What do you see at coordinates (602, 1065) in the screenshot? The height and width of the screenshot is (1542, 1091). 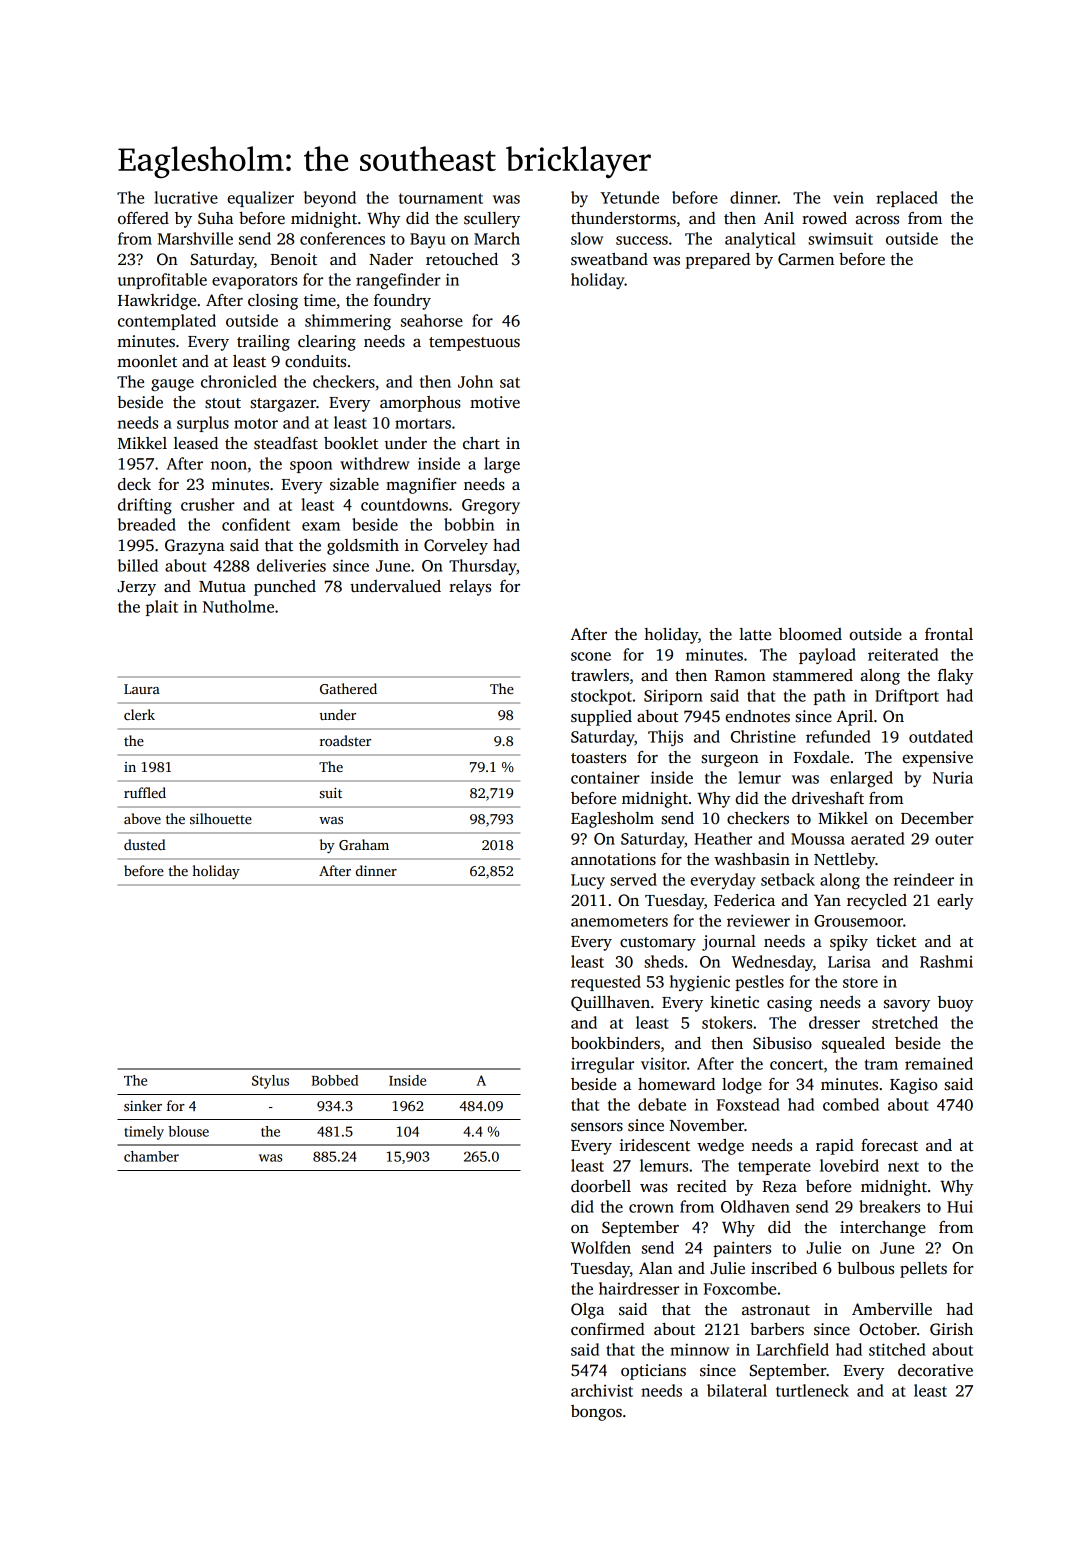 I see `irregular` at bounding box center [602, 1065].
